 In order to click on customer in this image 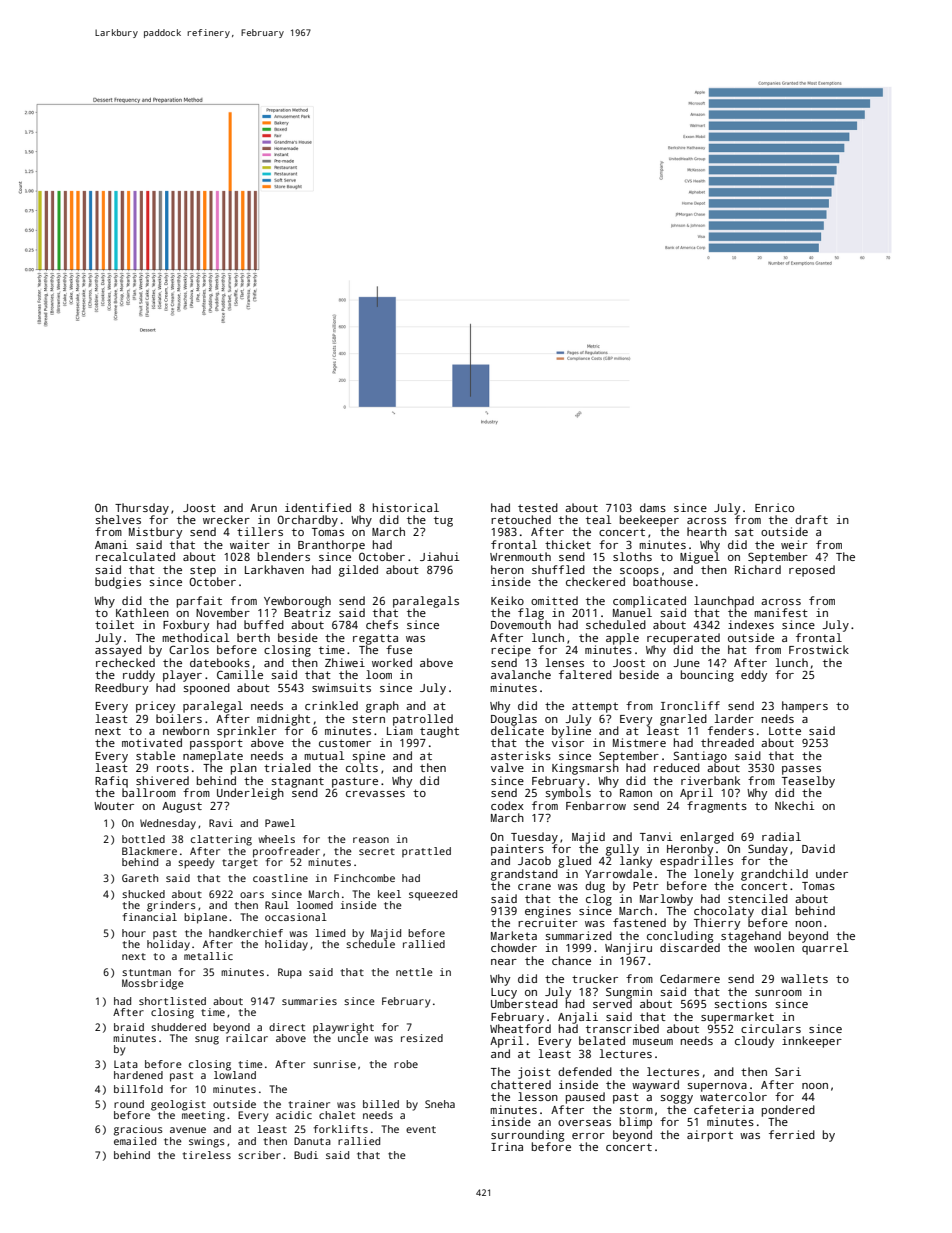, I will do `click(345, 743)`.
